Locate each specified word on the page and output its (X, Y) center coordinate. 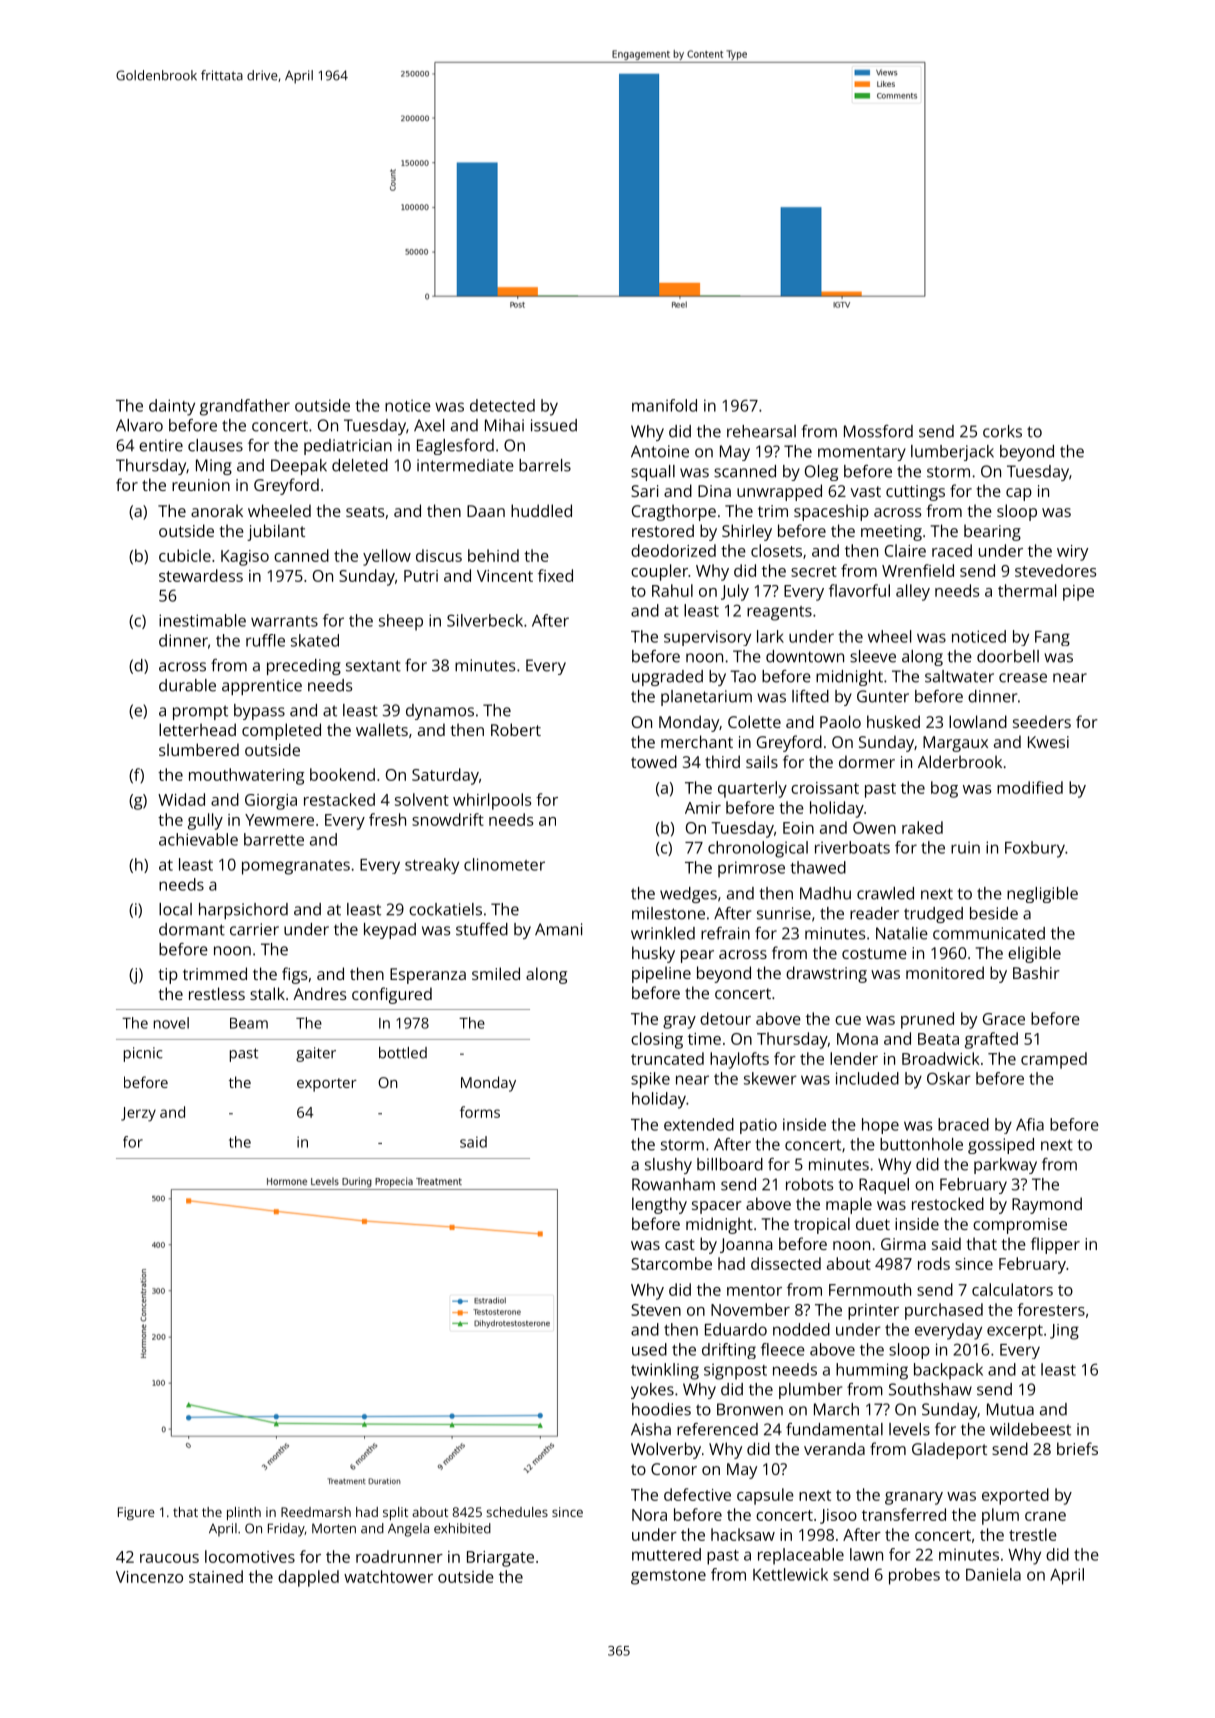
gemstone (668, 1577)
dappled (308, 1578)
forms (480, 1112)
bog (944, 789)
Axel (429, 425)
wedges (688, 895)
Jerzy (138, 1114)
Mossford (878, 431)
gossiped (1001, 1146)
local (175, 909)
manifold (664, 405)
